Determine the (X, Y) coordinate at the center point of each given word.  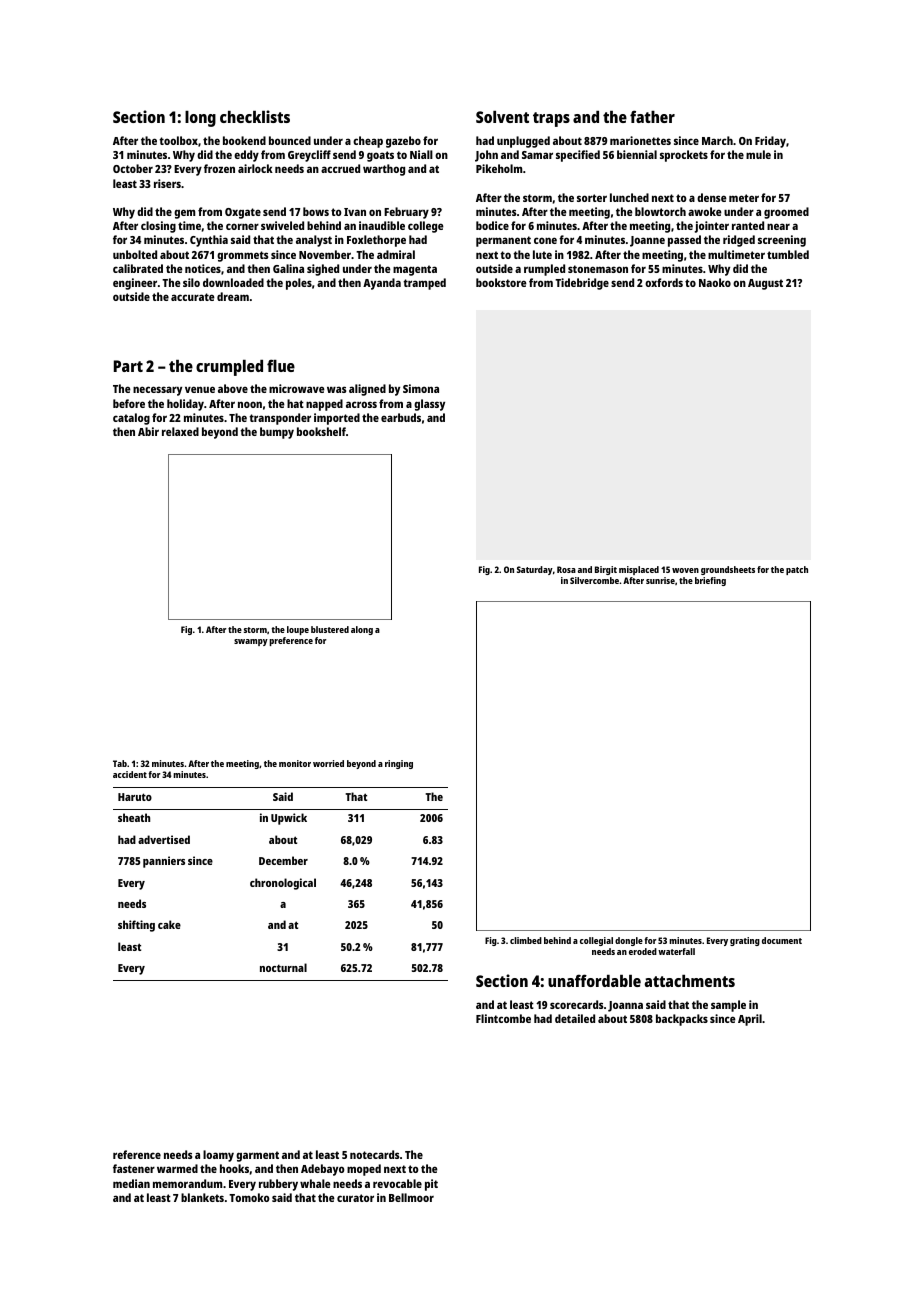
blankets (202, 1197)
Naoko (715, 282)
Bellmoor (411, 1197)
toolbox (178, 140)
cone (545, 240)
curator (355, 1198)
